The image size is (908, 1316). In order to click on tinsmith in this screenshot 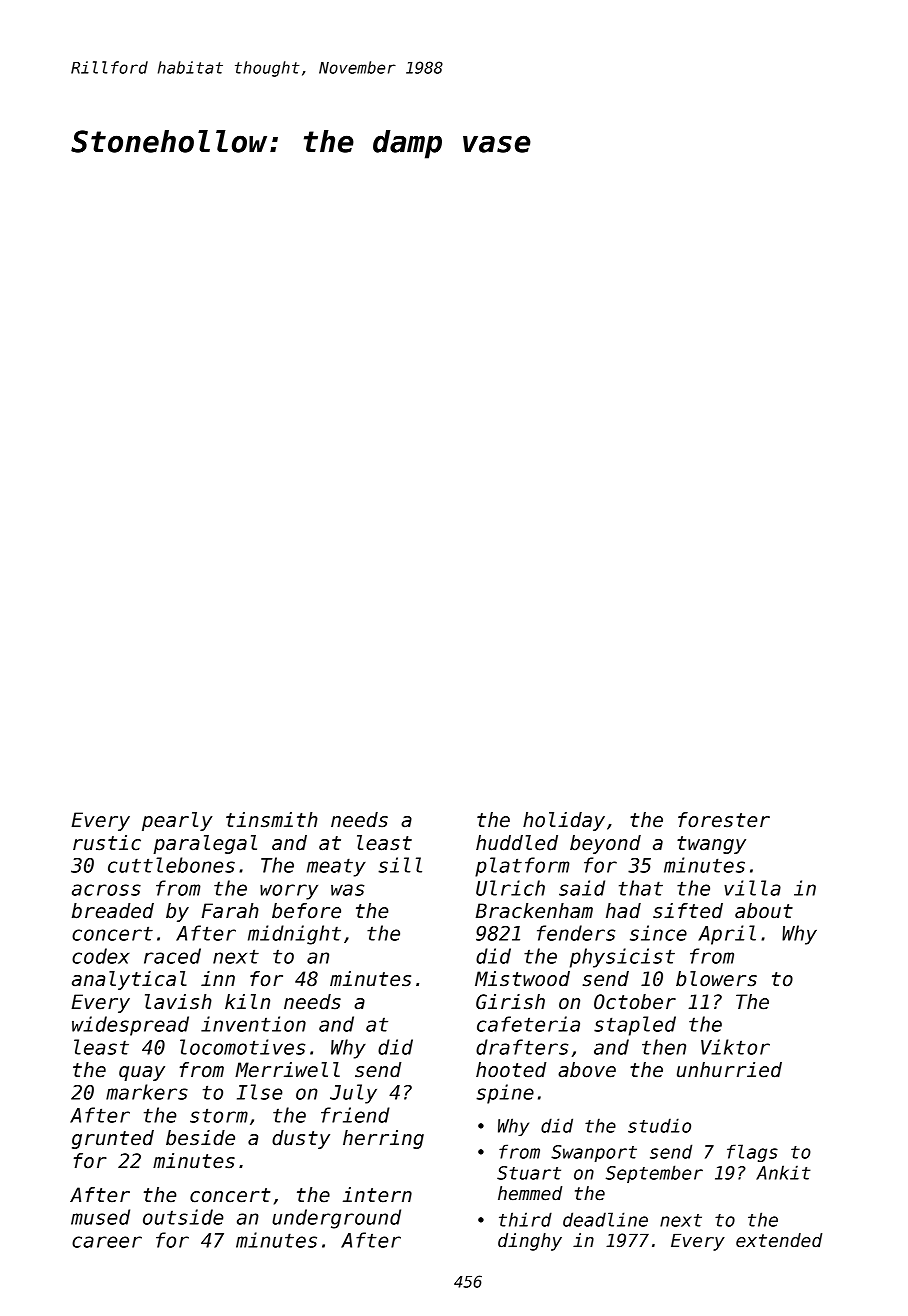, I will do `click(272, 820)`.
